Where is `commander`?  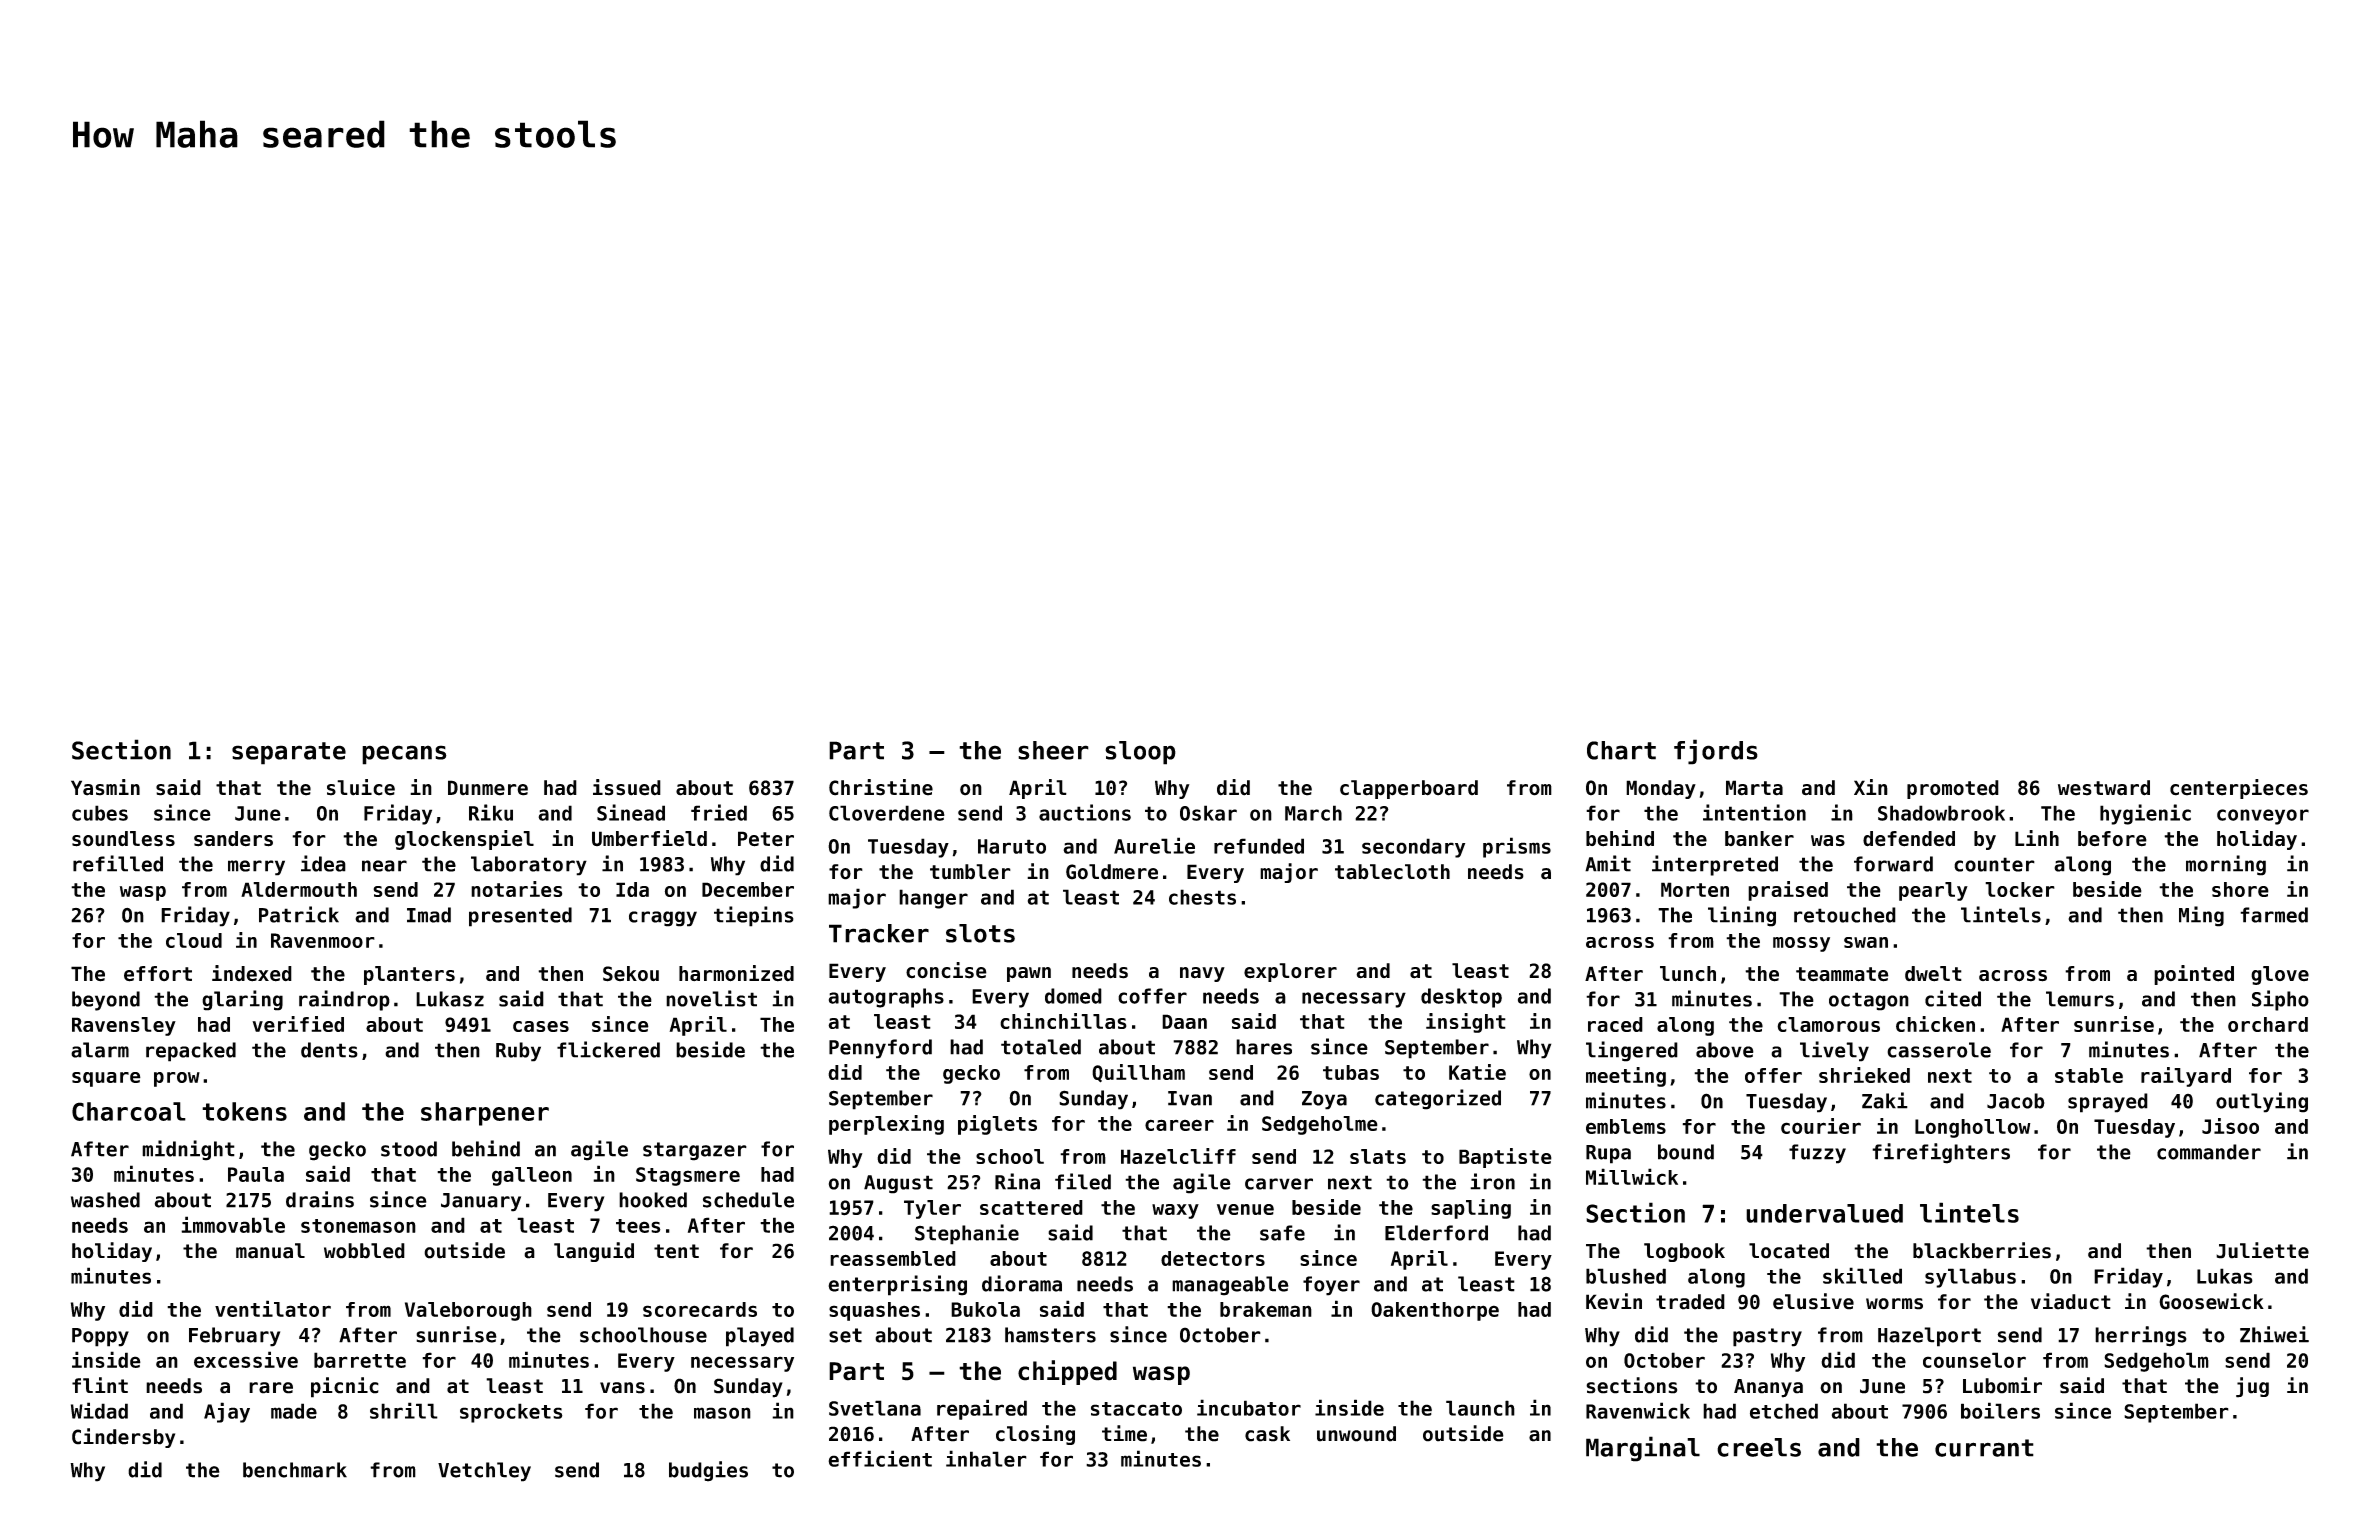
commander is located at coordinates (2209, 1152).
